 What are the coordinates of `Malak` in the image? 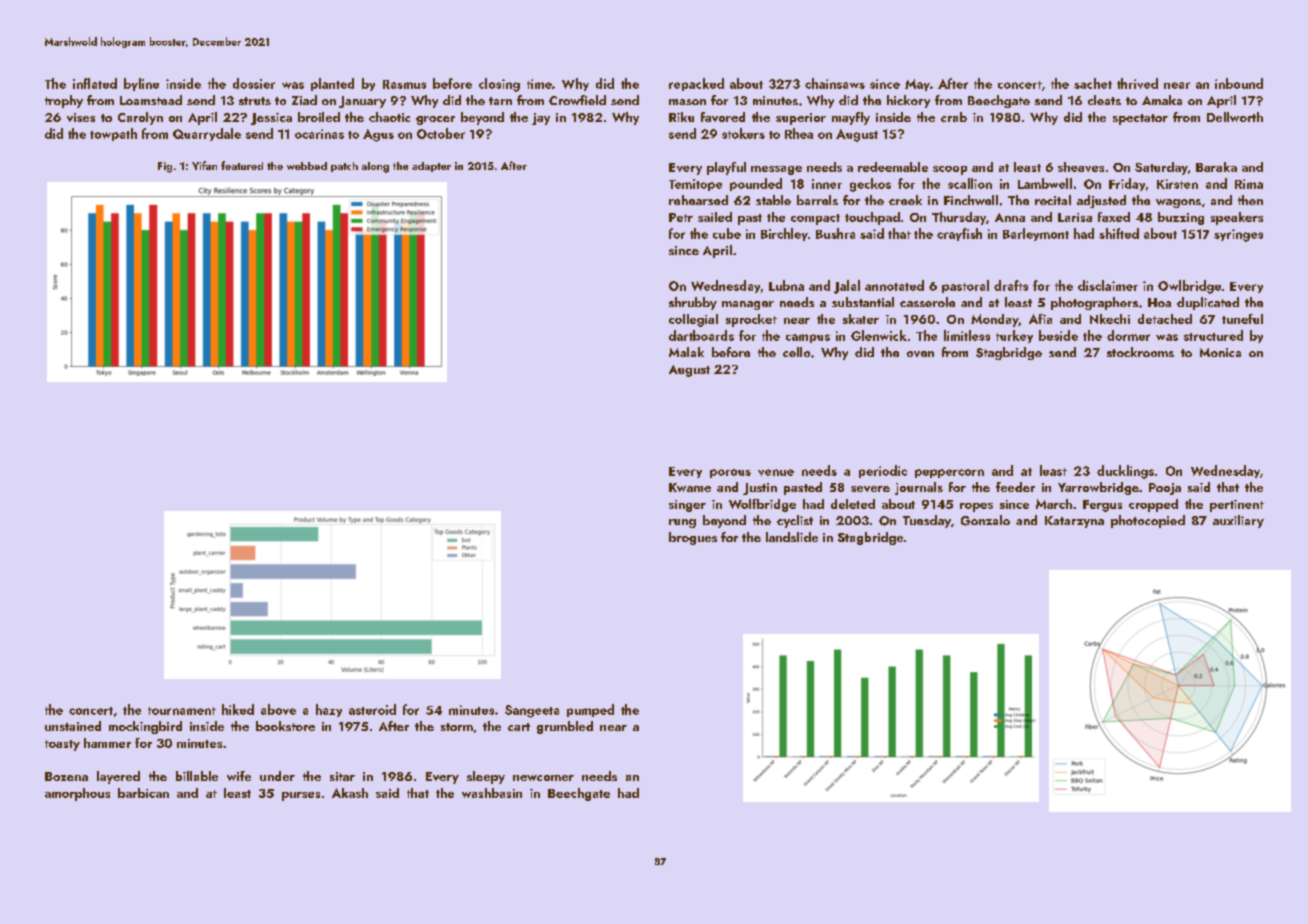 It's located at (686, 352).
